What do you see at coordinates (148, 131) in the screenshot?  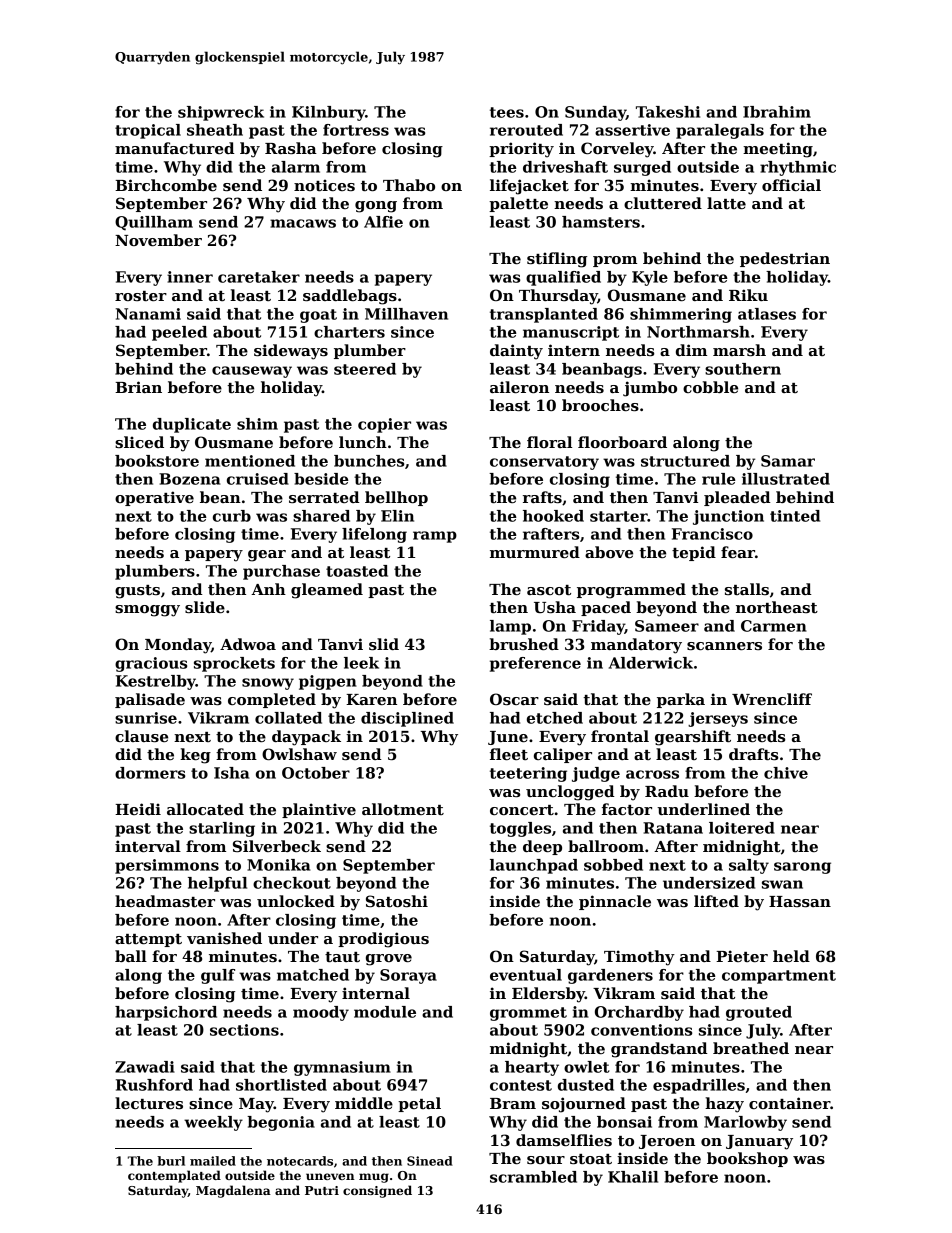 I see `tropical` at bounding box center [148, 131].
